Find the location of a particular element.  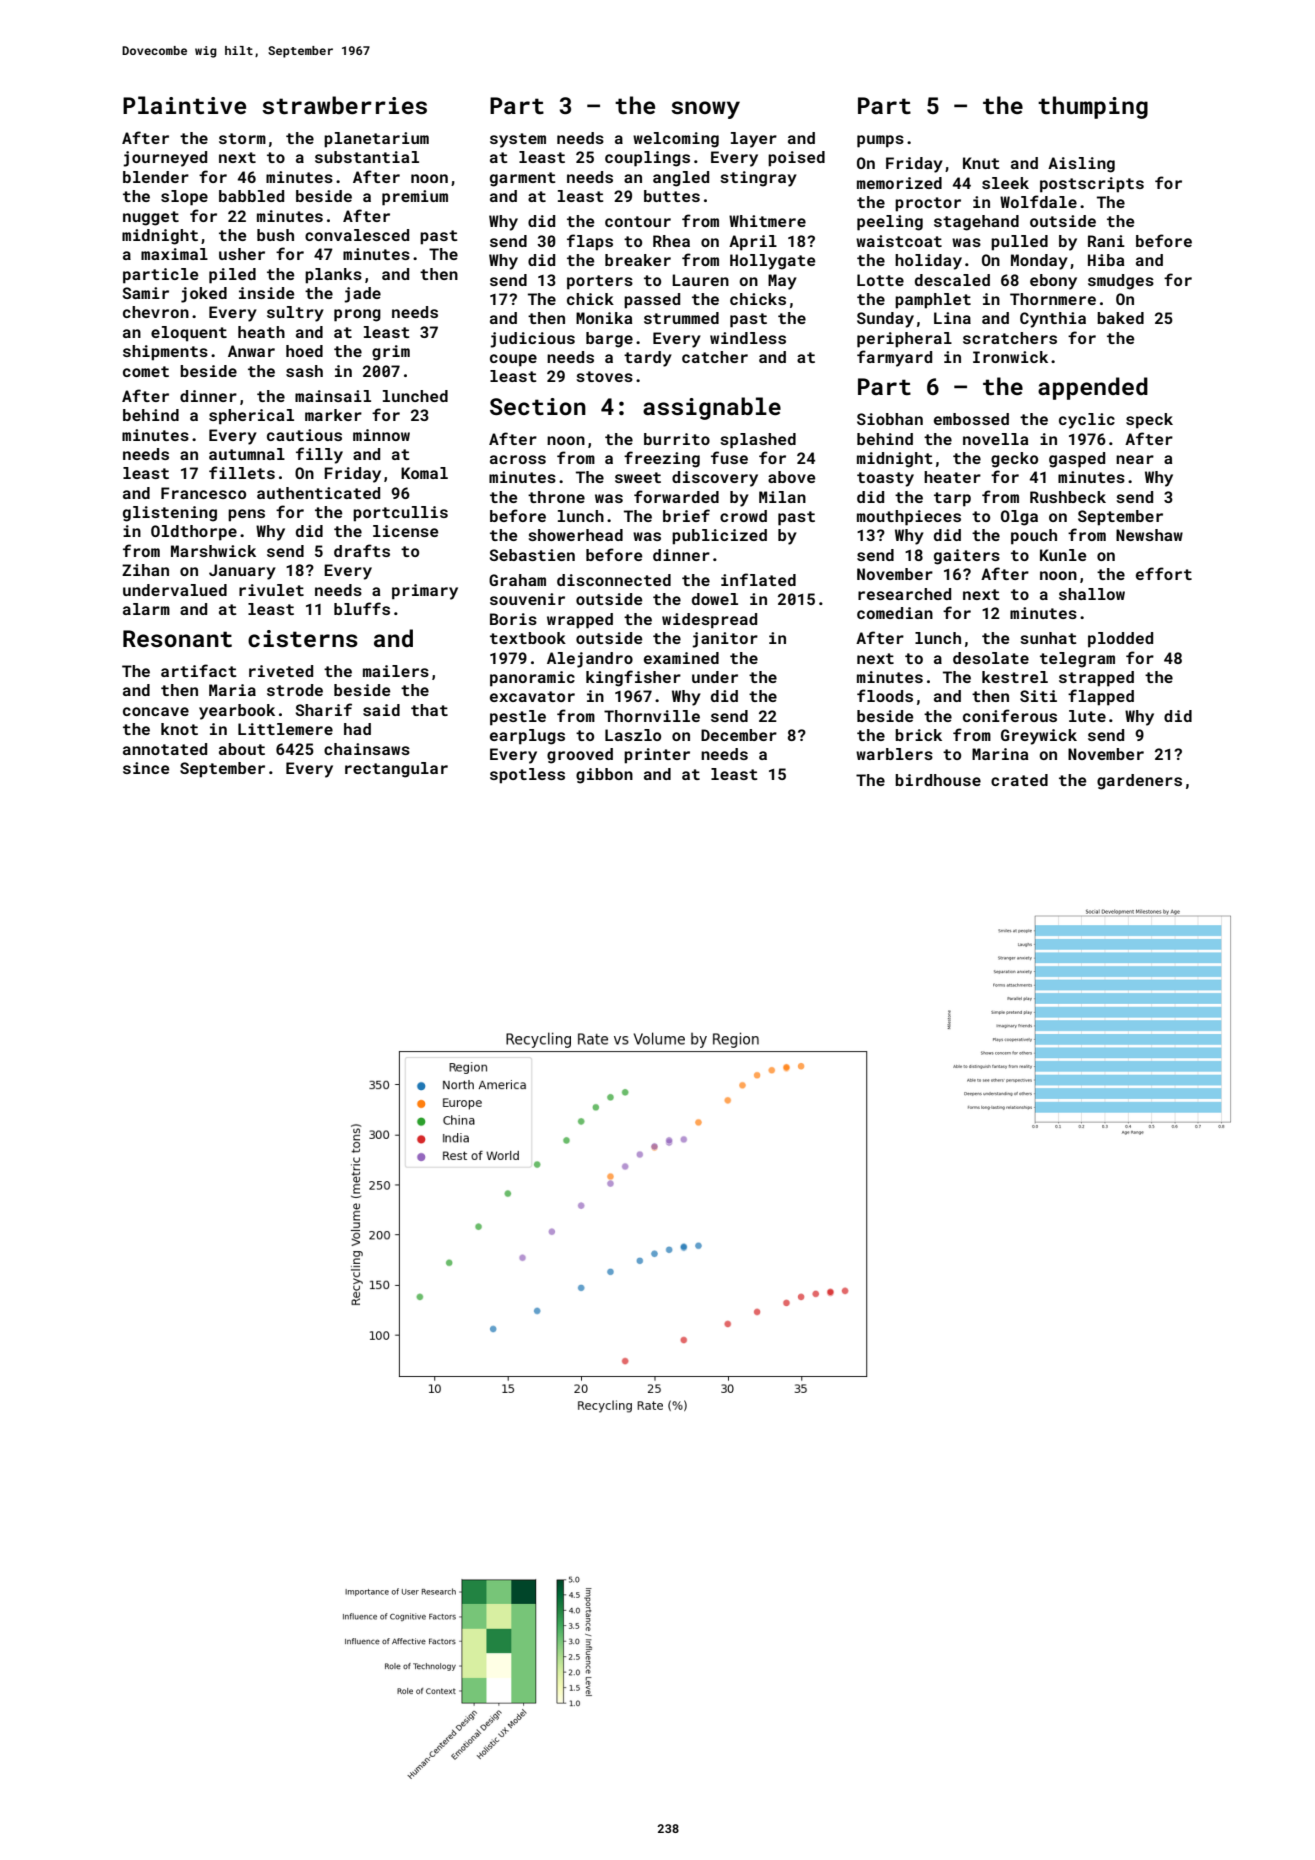

thumping is located at coordinates (1093, 107).
